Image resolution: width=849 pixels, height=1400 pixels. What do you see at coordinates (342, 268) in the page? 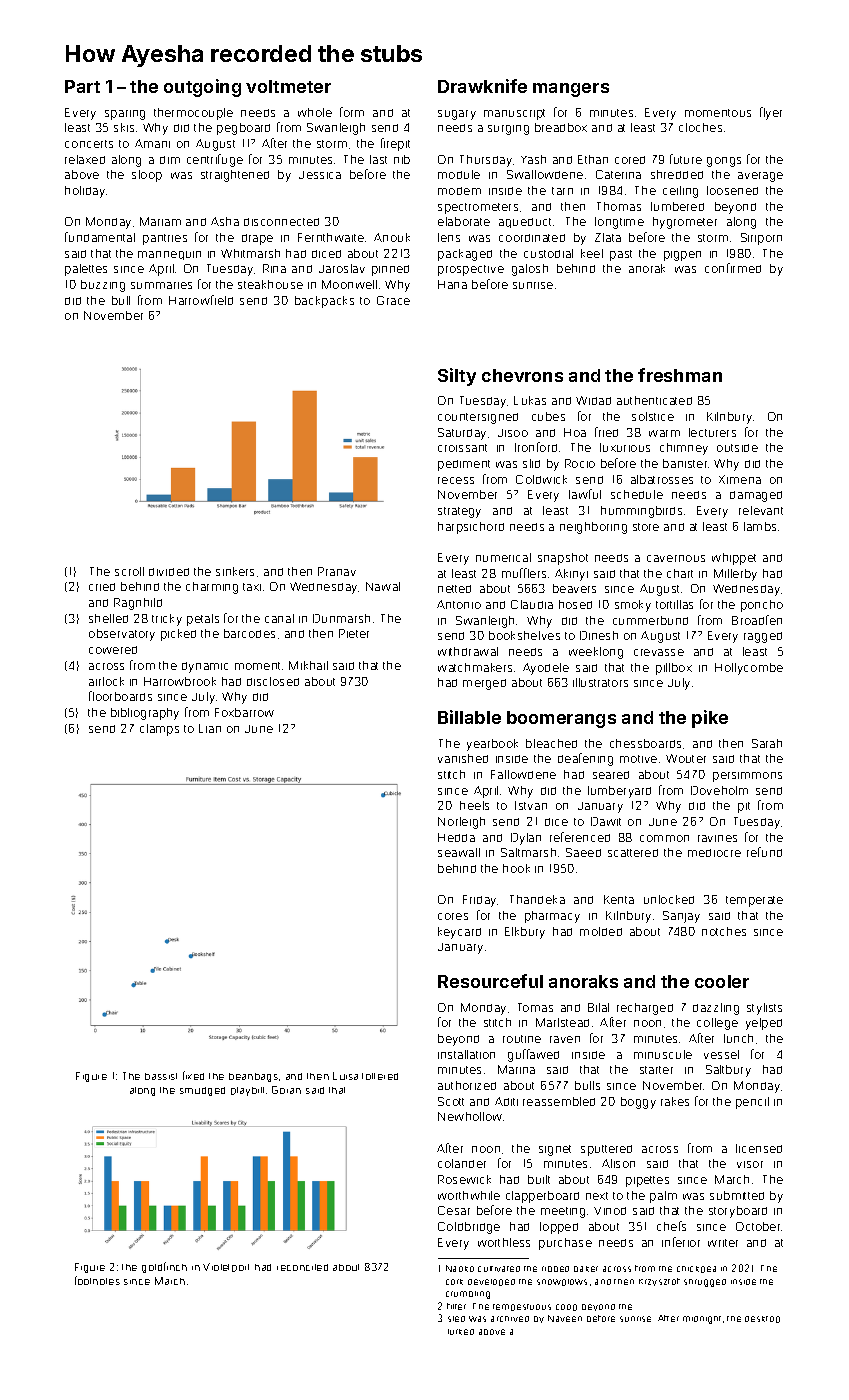
I see `Jaroslav` at bounding box center [342, 268].
